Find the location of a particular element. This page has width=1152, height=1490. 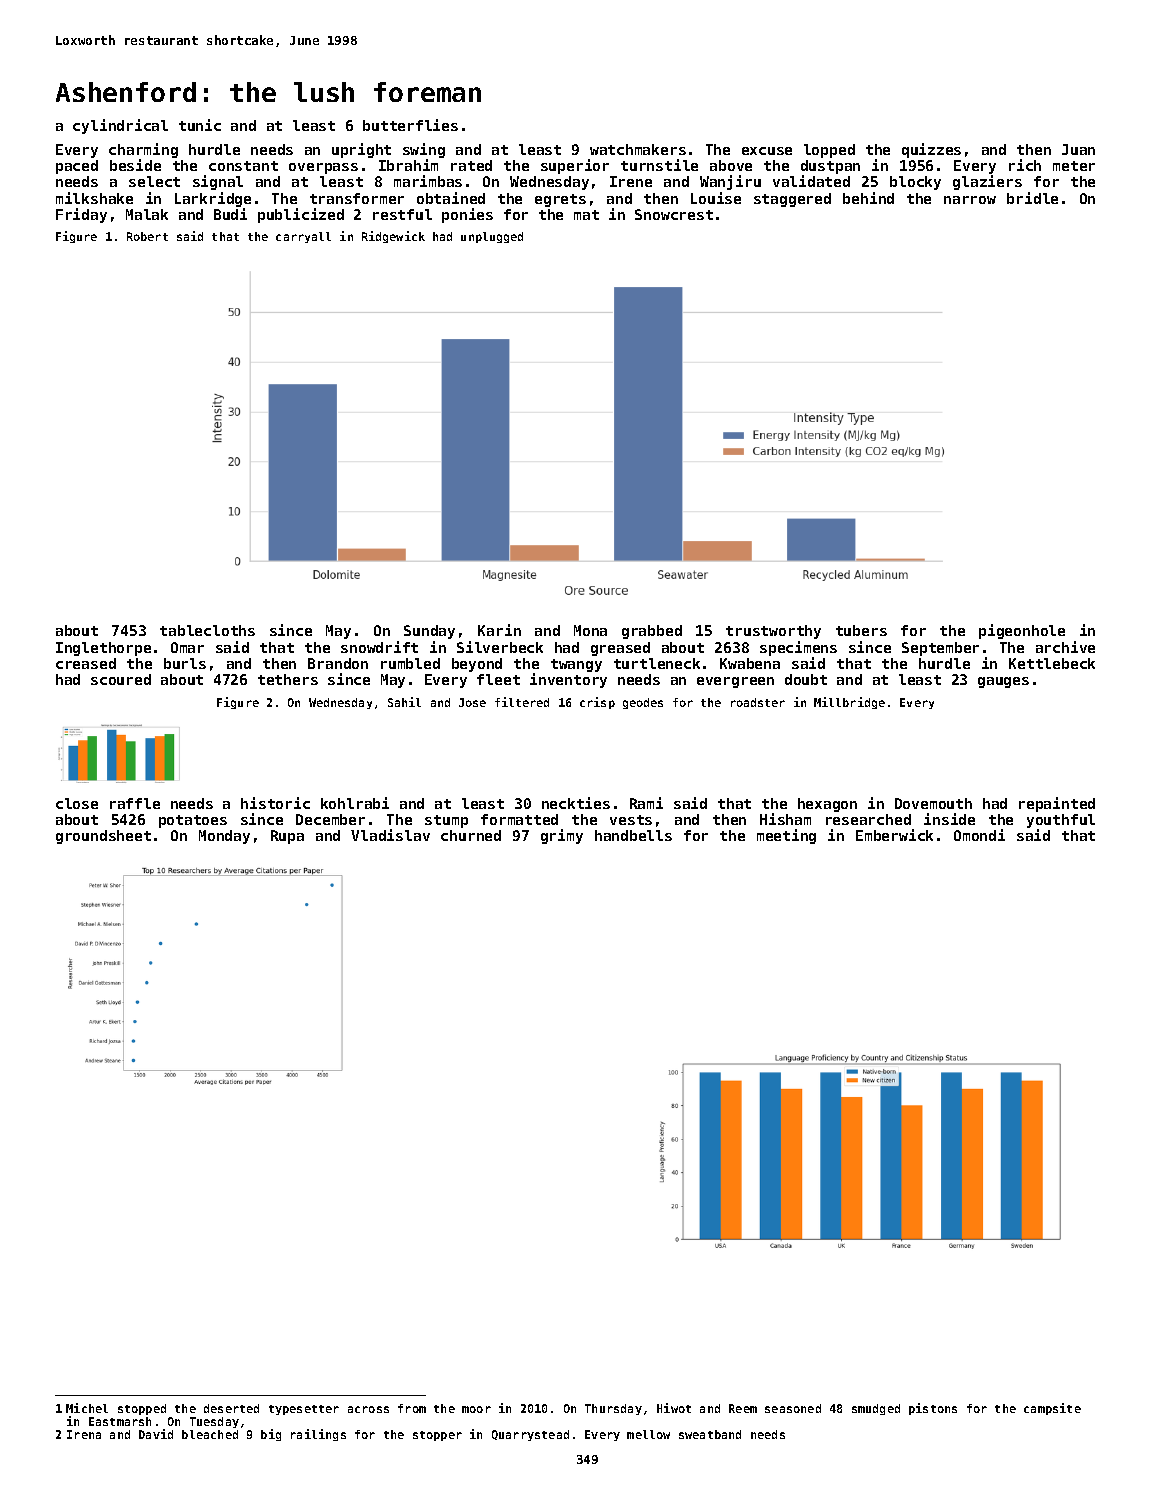

smudged is located at coordinates (876, 1409).
